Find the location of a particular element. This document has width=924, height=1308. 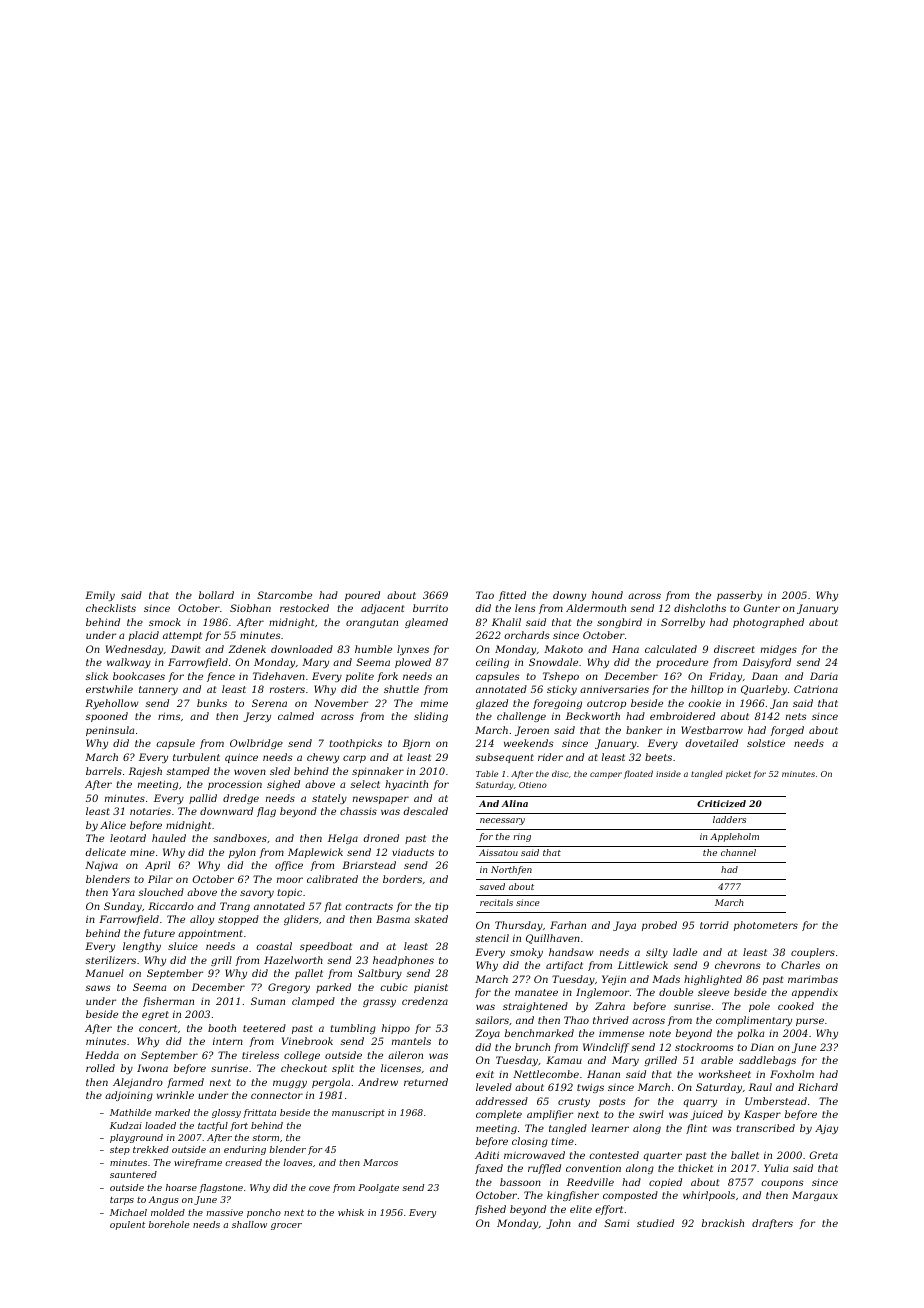

Littlewick is located at coordinates (643, 965).
